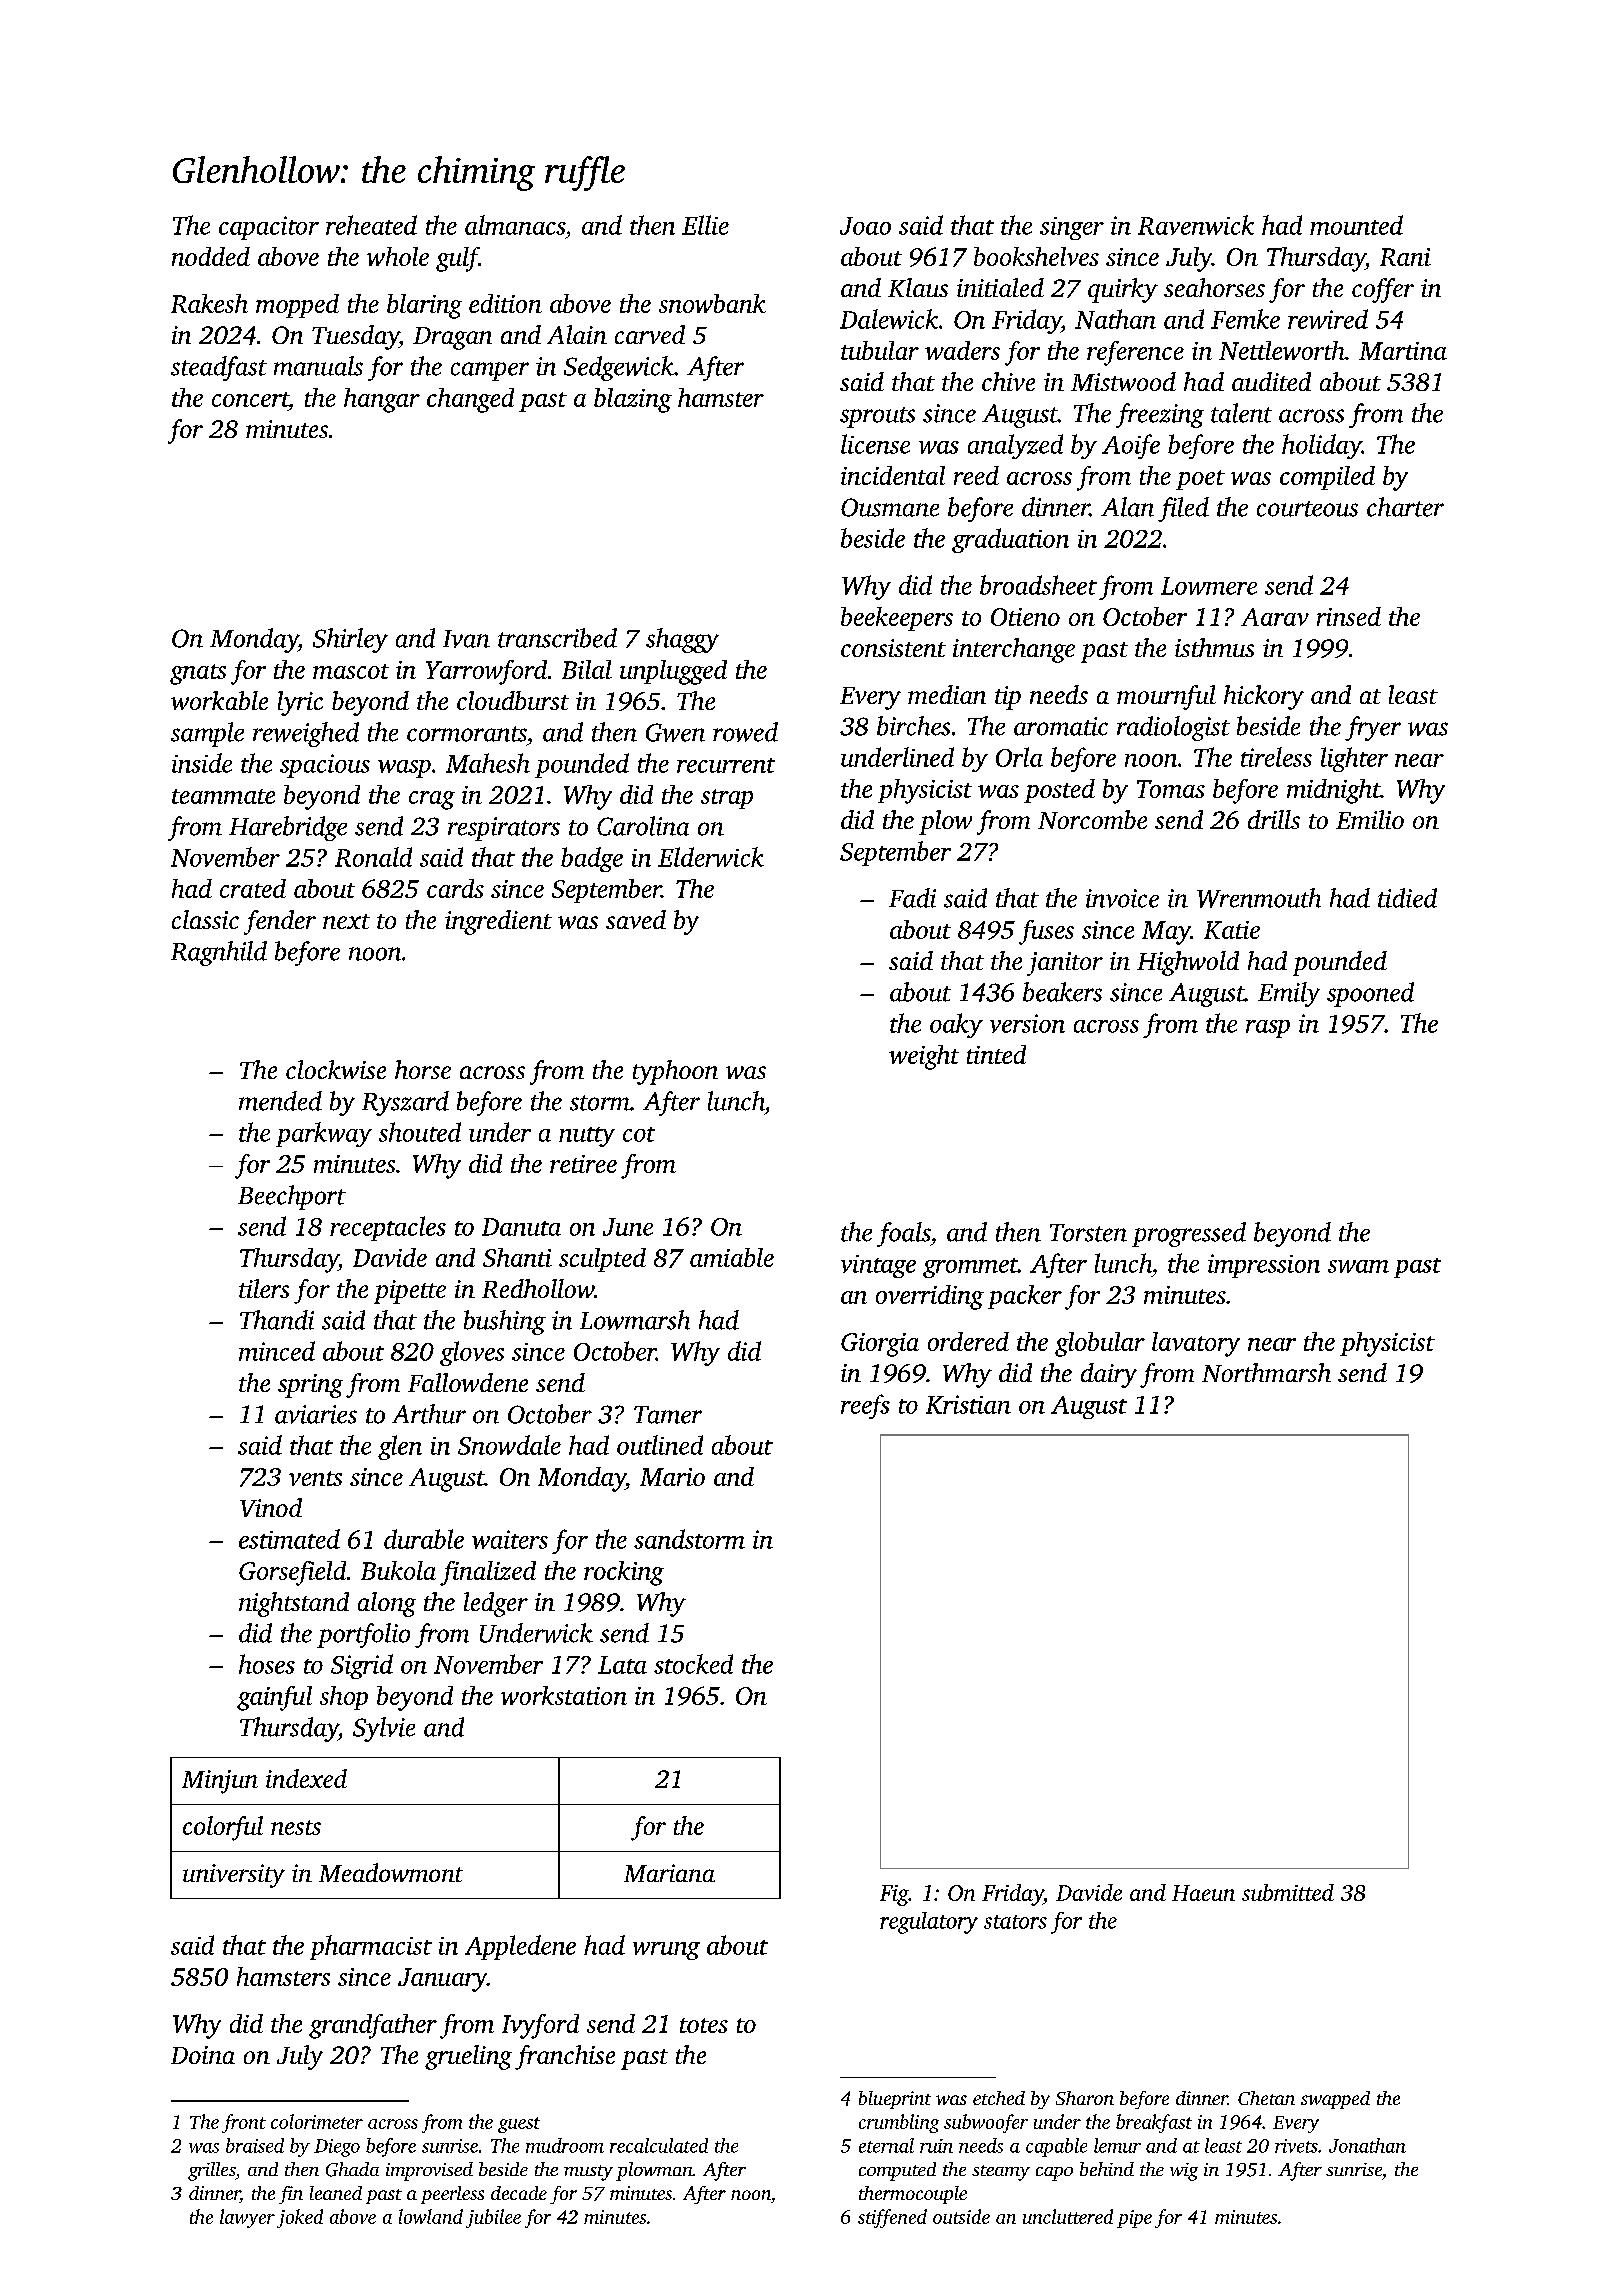 Image resolution: width=1620 pixels, height=2292 pixels. Describe the element at coordinates (1196, 1344) in the screenshot. I see `lavatory` at that location.
